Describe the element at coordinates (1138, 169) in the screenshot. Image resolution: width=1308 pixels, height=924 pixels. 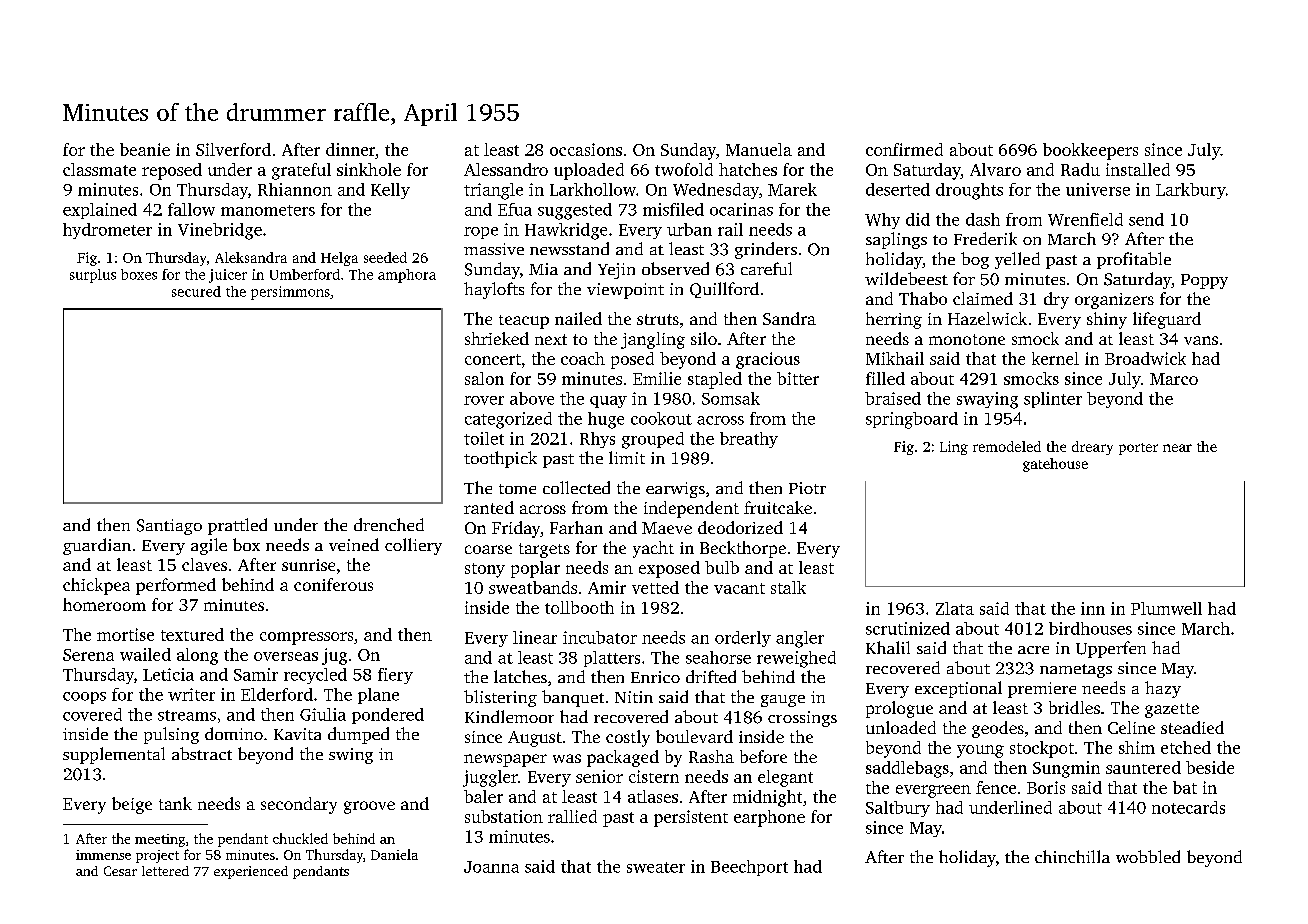
I see `installed` at that location.
